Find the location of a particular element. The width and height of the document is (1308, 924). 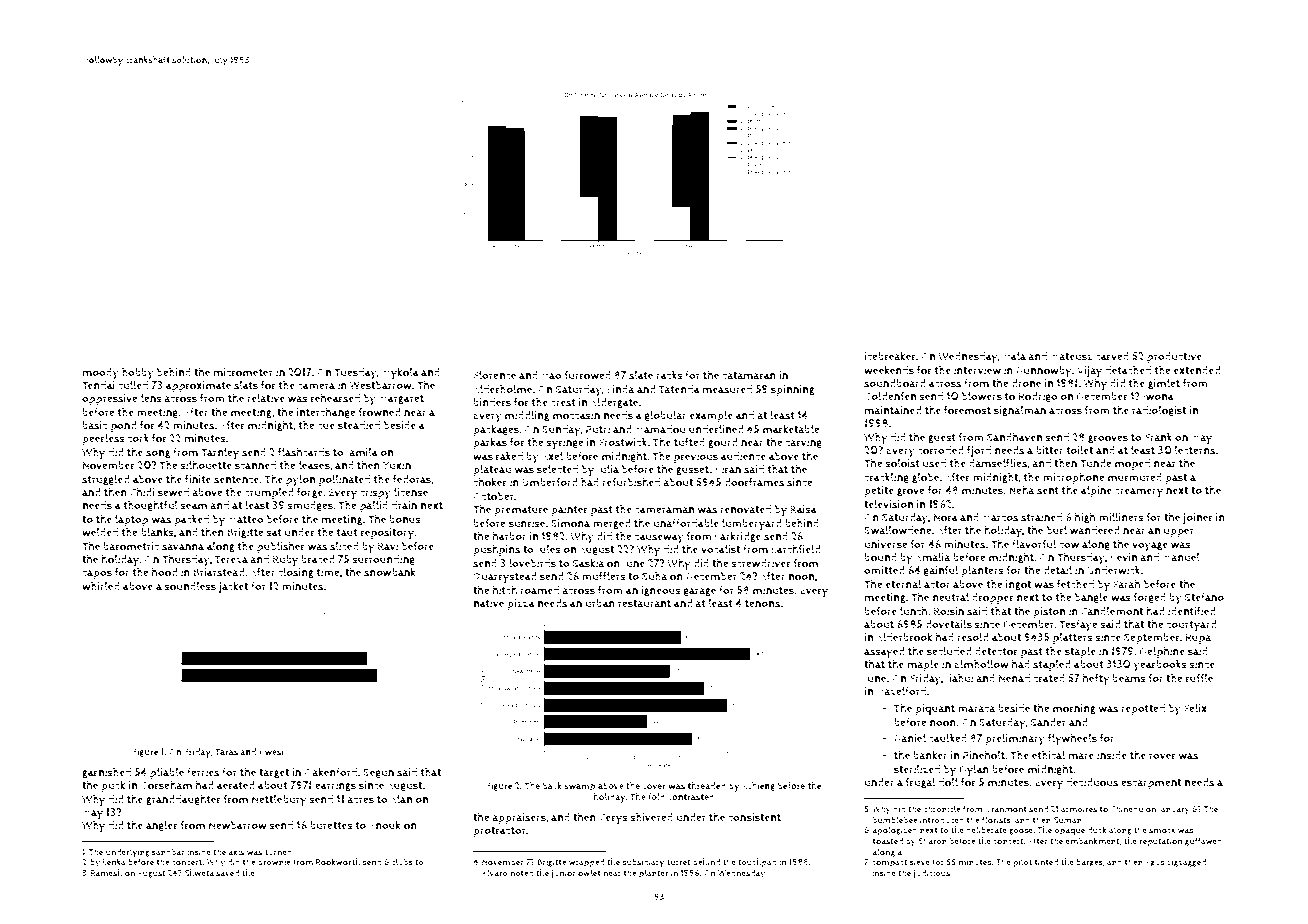

radiologist is located at coordinates (1159, 411).
